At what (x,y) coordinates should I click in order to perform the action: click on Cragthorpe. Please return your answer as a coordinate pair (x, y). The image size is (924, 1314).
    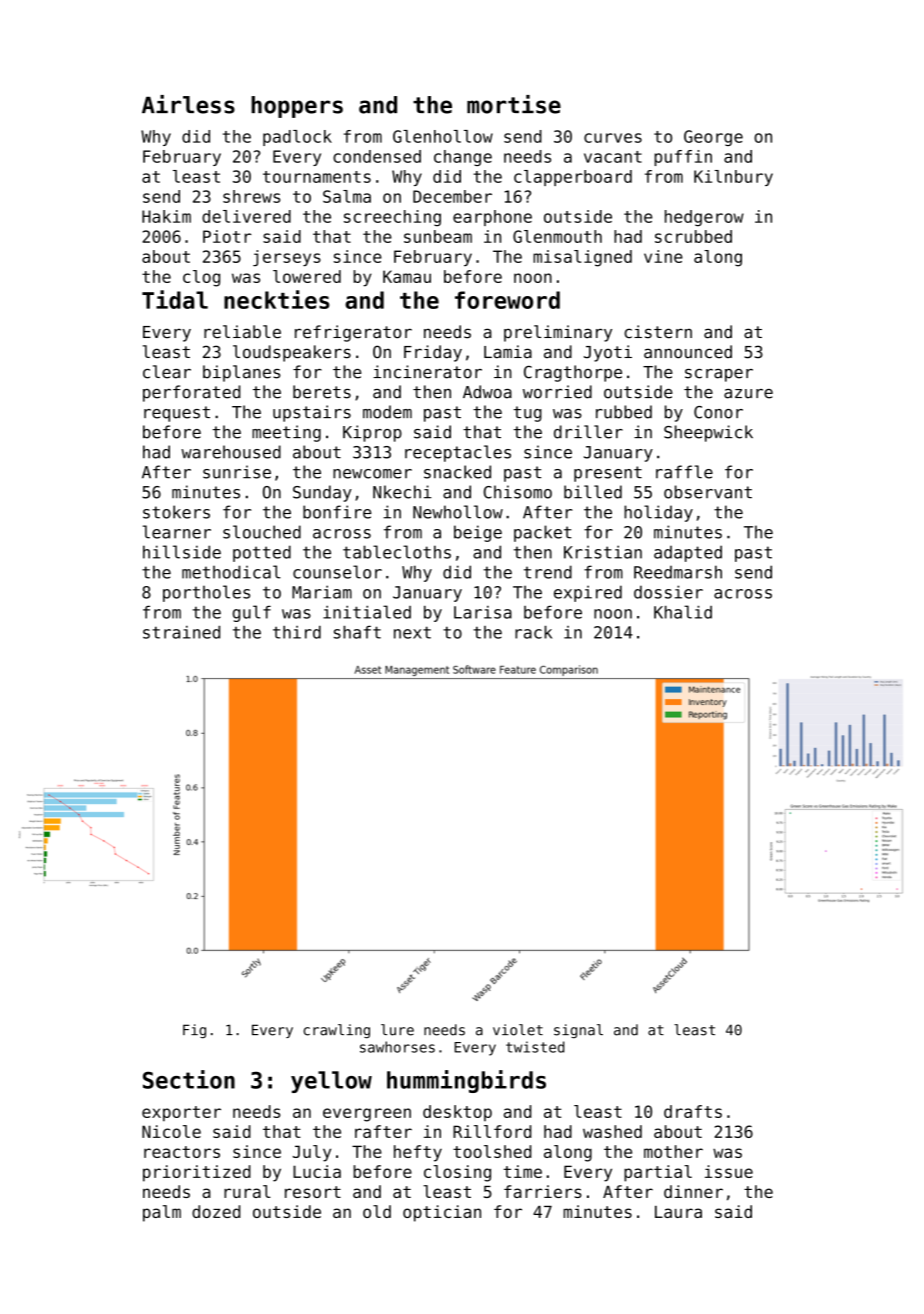
    Looking at the image, I should click on (573, 373).
